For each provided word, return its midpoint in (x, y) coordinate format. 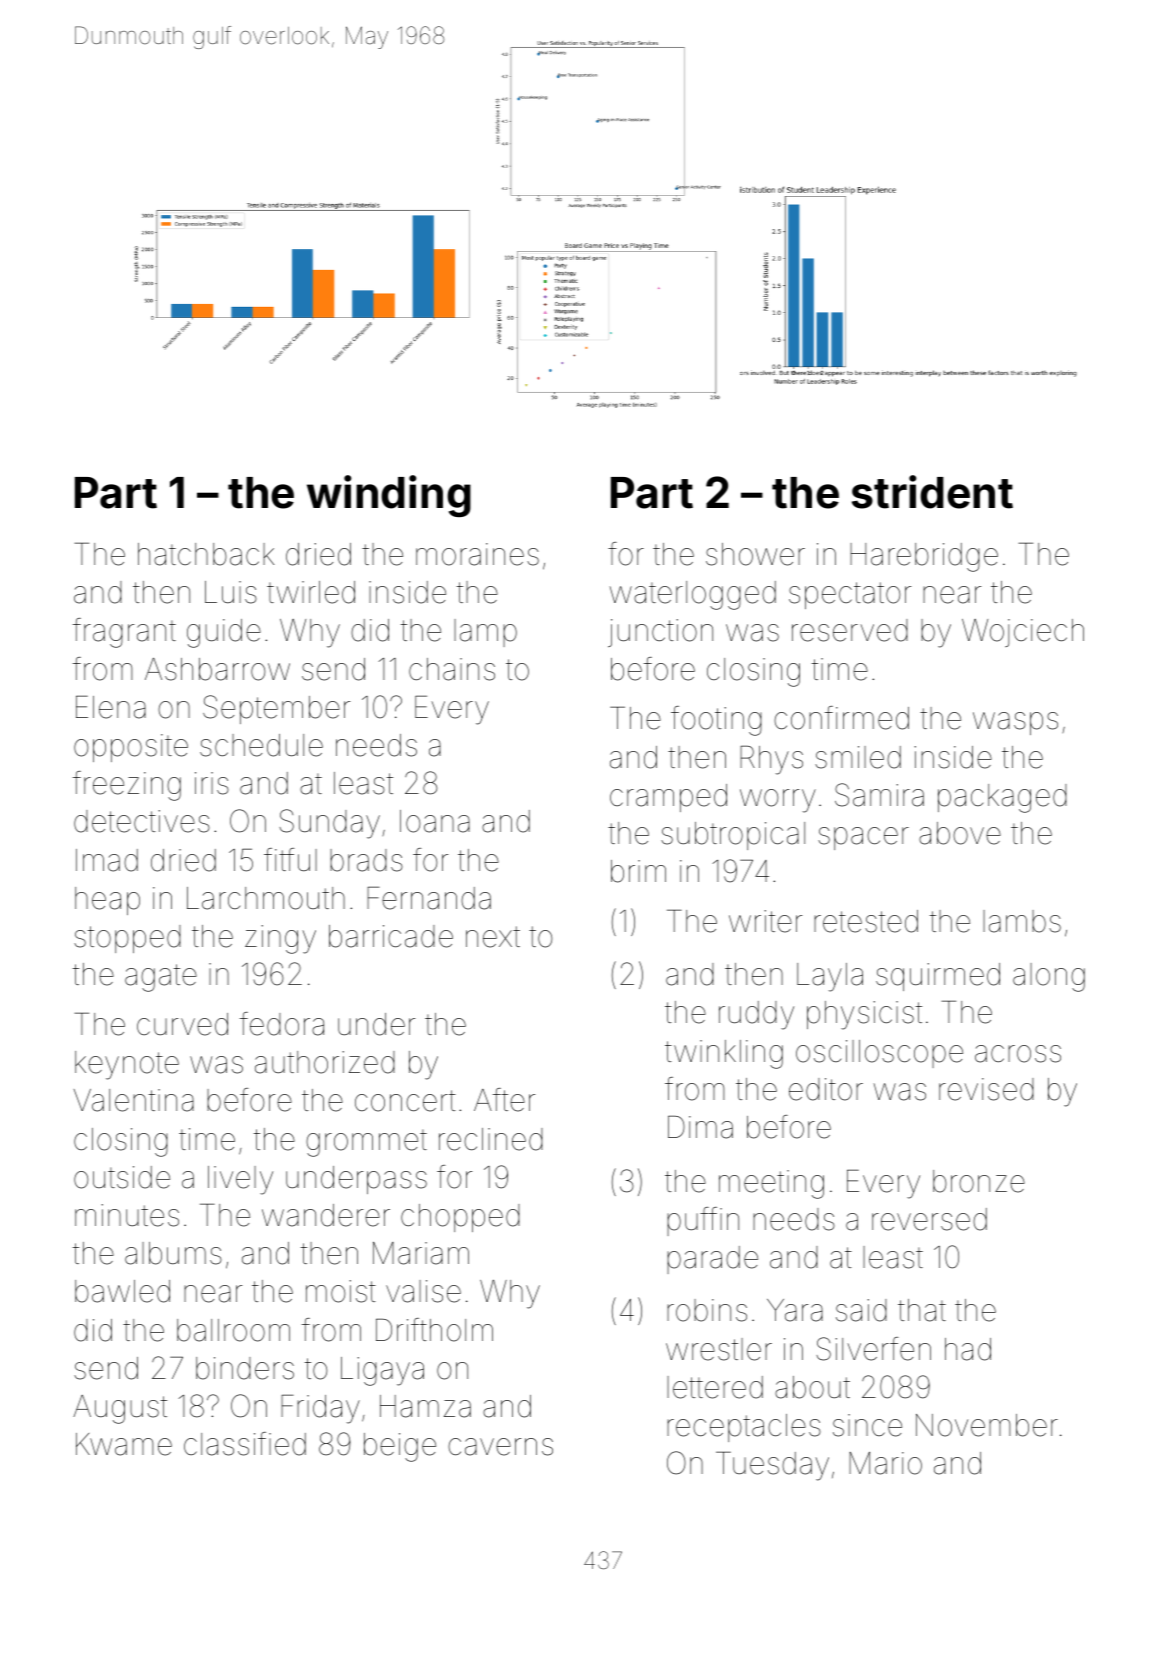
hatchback (206, 554)
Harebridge (924, 557)
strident (932, 492)
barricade (391, 936)
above (960, 833)
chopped (460, 1218)
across (1018, 1054)
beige (400, 1447)
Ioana (435, 821)
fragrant (124, 633)
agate (161, 978)
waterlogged (693, 595)
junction (660, 633)
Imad (107, 860)
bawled (122, 1291)
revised (986, 1089)
